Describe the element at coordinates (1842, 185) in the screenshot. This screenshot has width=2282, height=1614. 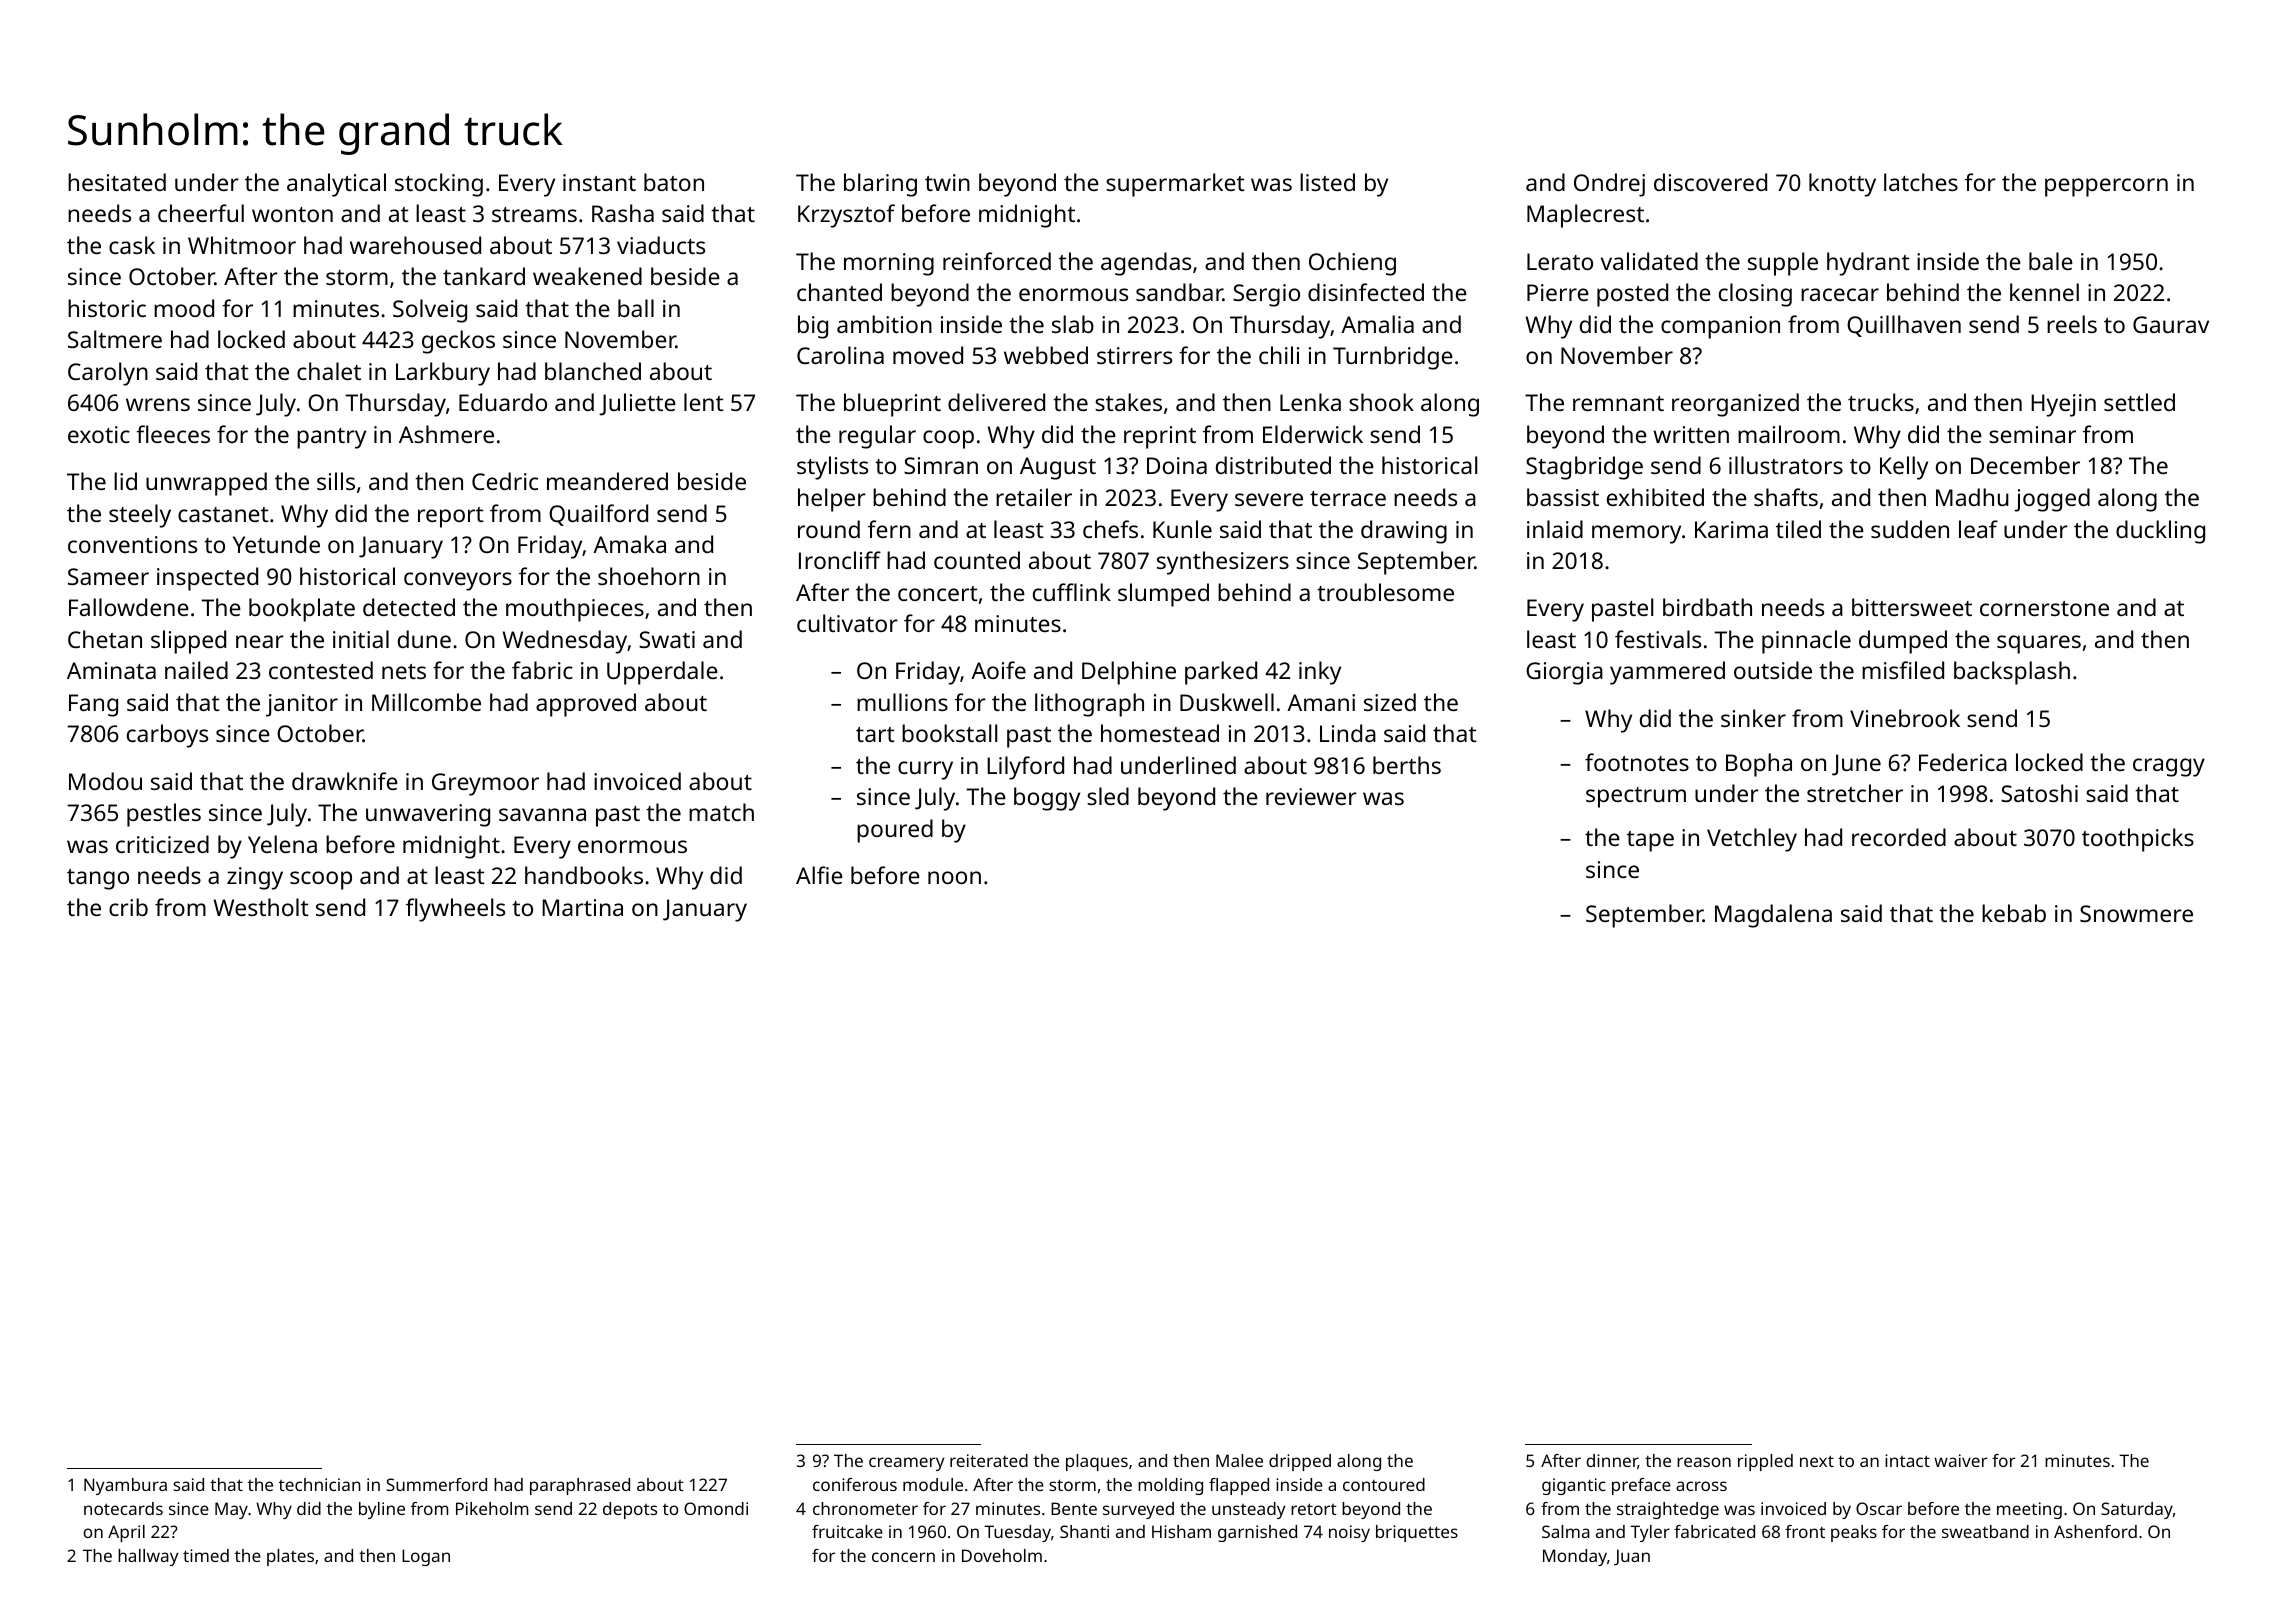
I see `knotty` at that location.
